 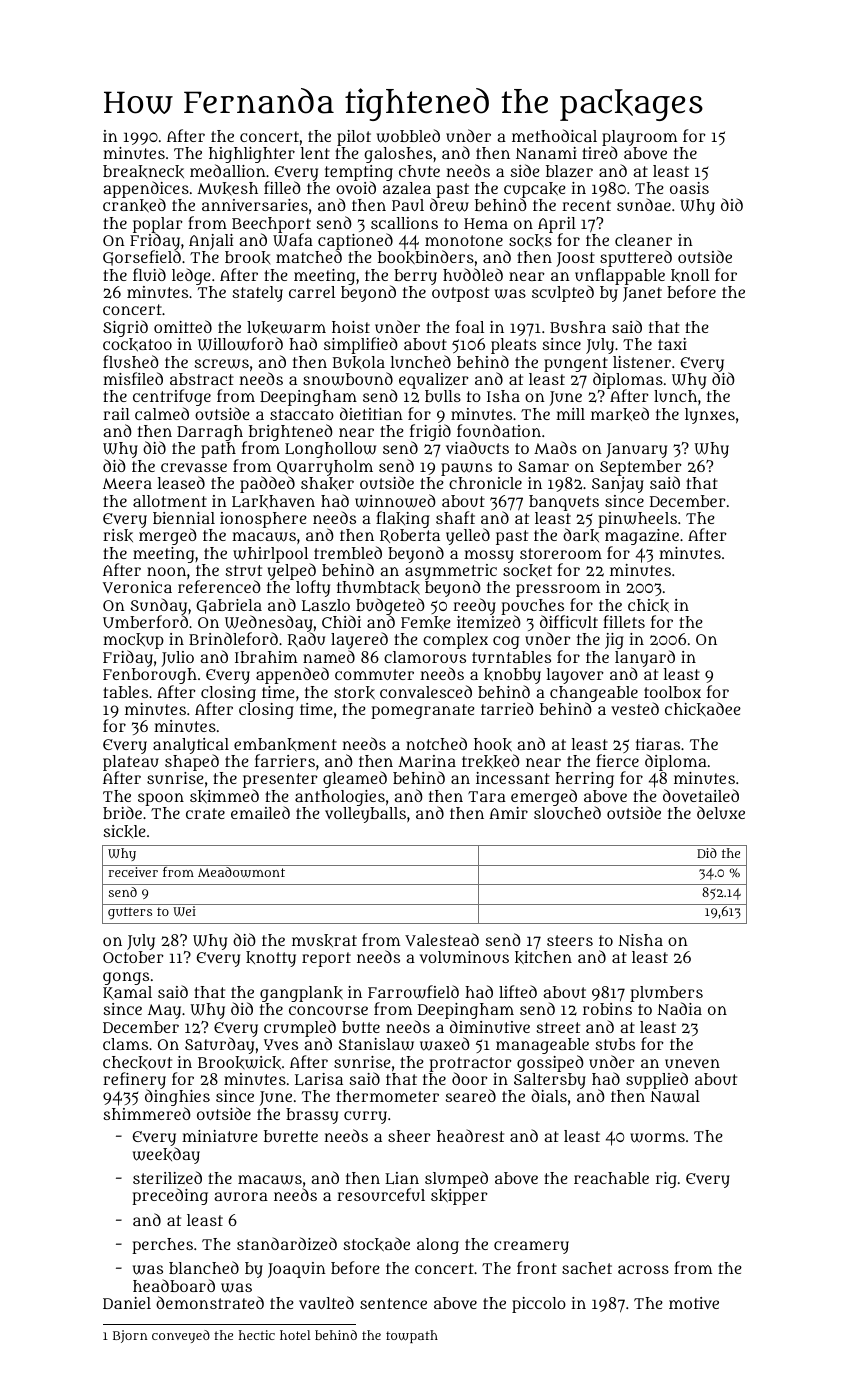 What do you see at coordinates (689, 188) in the screenshot?
I see `oasis` at bounding box center [689, 188].
